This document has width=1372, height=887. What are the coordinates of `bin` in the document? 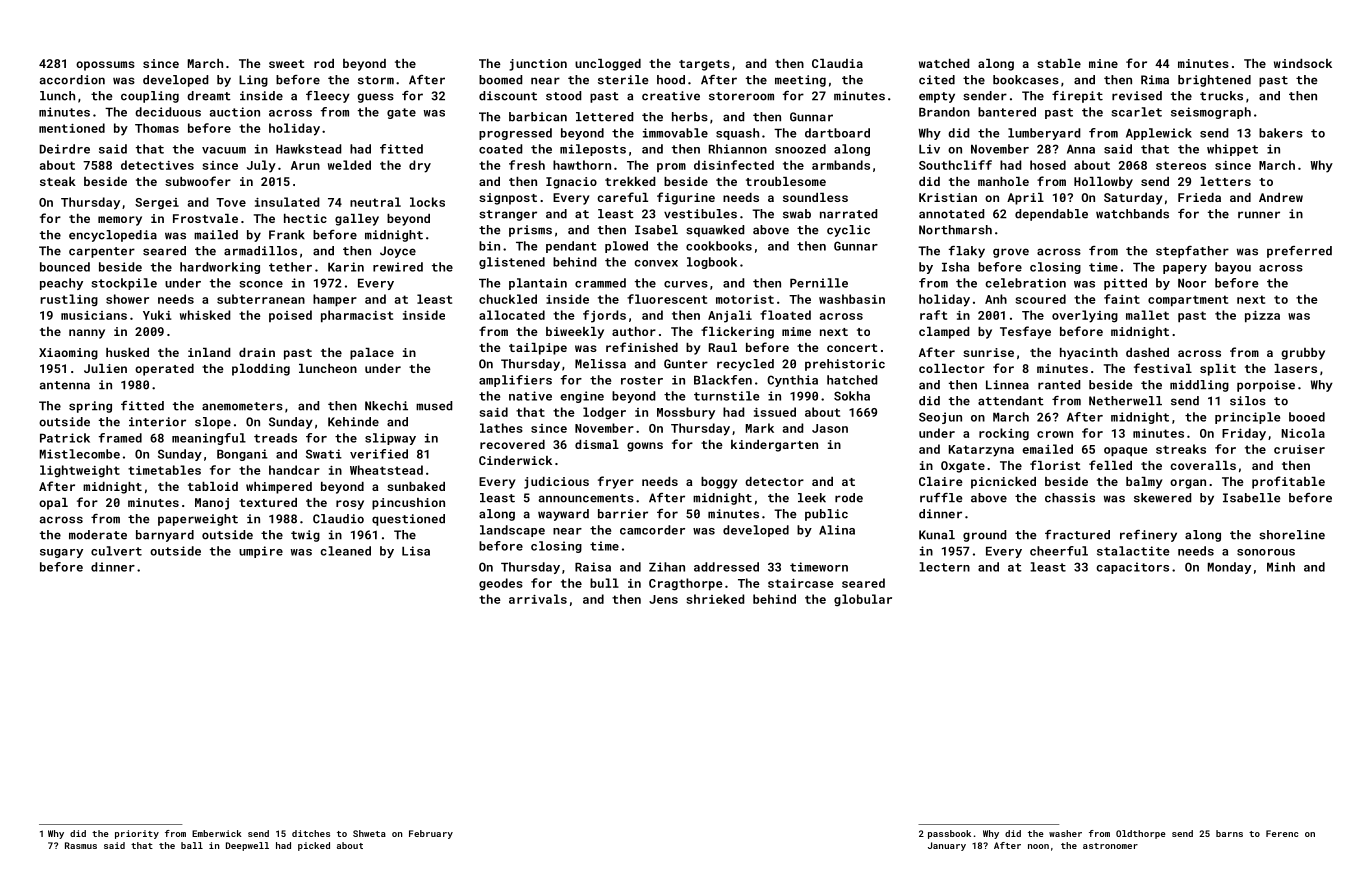 It's located at (489, 246).
